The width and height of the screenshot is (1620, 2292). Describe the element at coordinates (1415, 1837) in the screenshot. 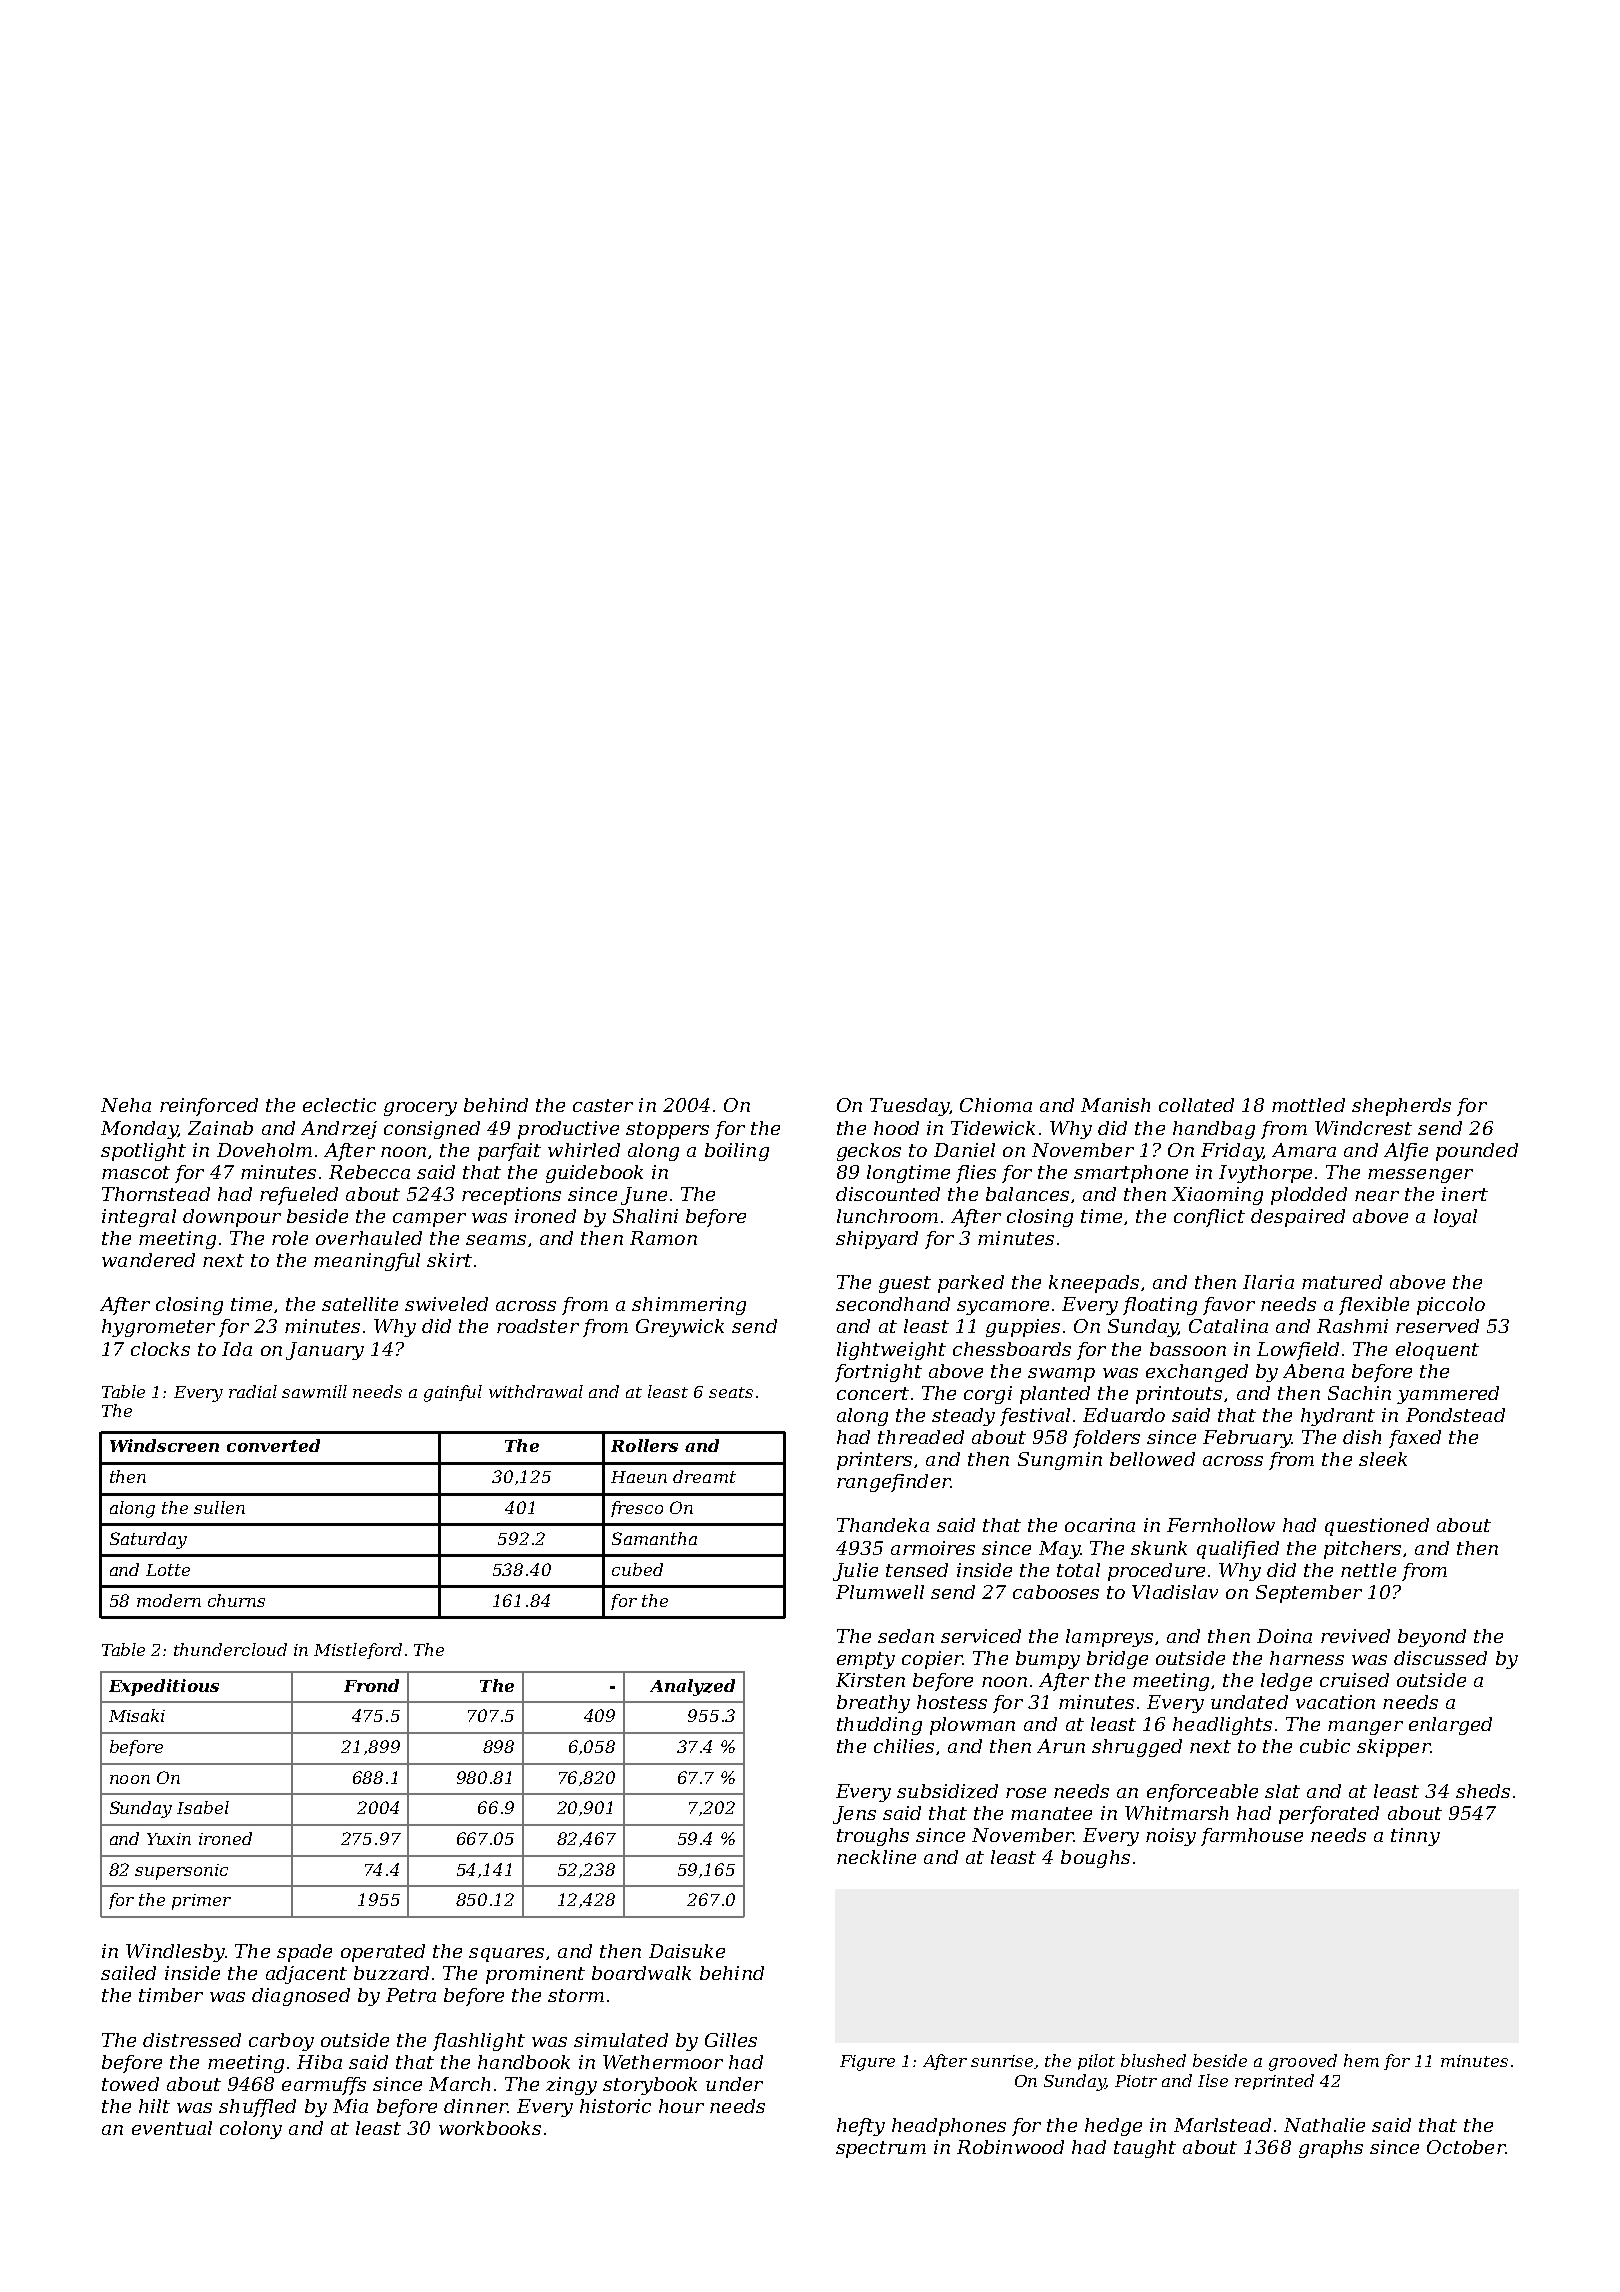

I see `tinny` at that location.
